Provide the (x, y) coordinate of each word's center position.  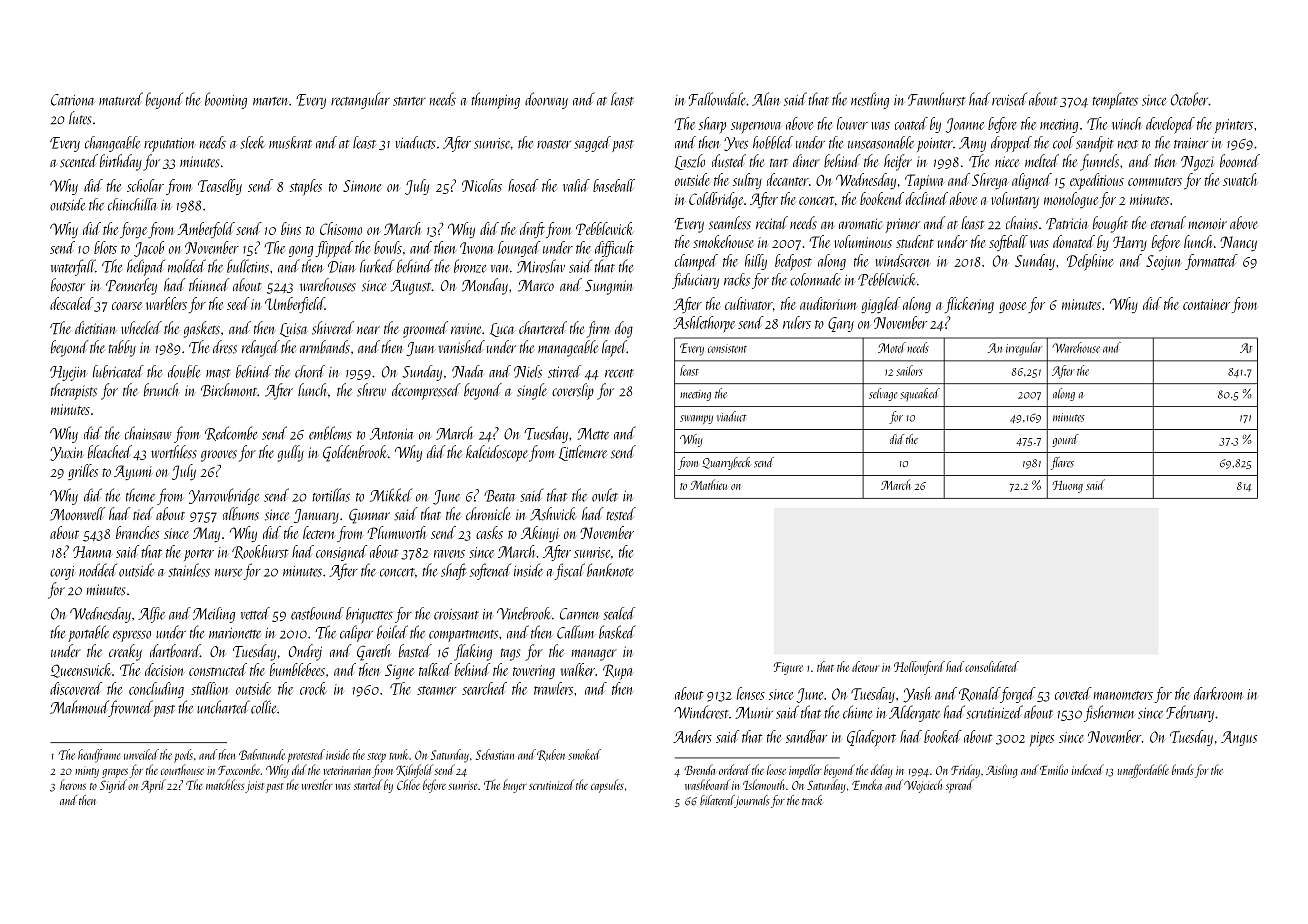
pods (183, 756)
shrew (371, 390)
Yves (736, 144)
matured (121, 99)
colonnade (815, 279)
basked (617, 632)
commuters (1155, 181)
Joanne (965, 125)
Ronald (979, 694)
